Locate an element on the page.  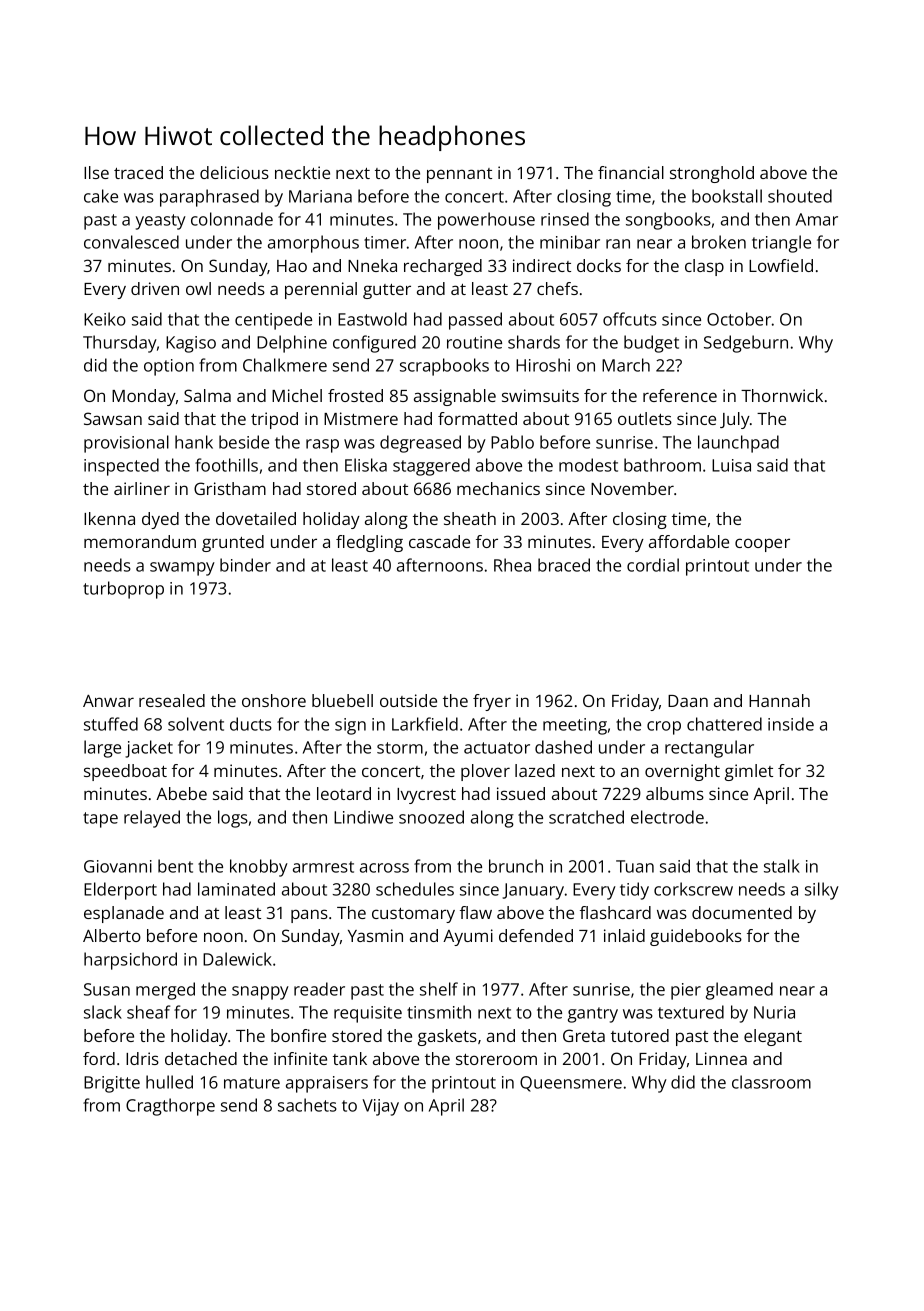
stronghold is located at coordinates (712, 174).
